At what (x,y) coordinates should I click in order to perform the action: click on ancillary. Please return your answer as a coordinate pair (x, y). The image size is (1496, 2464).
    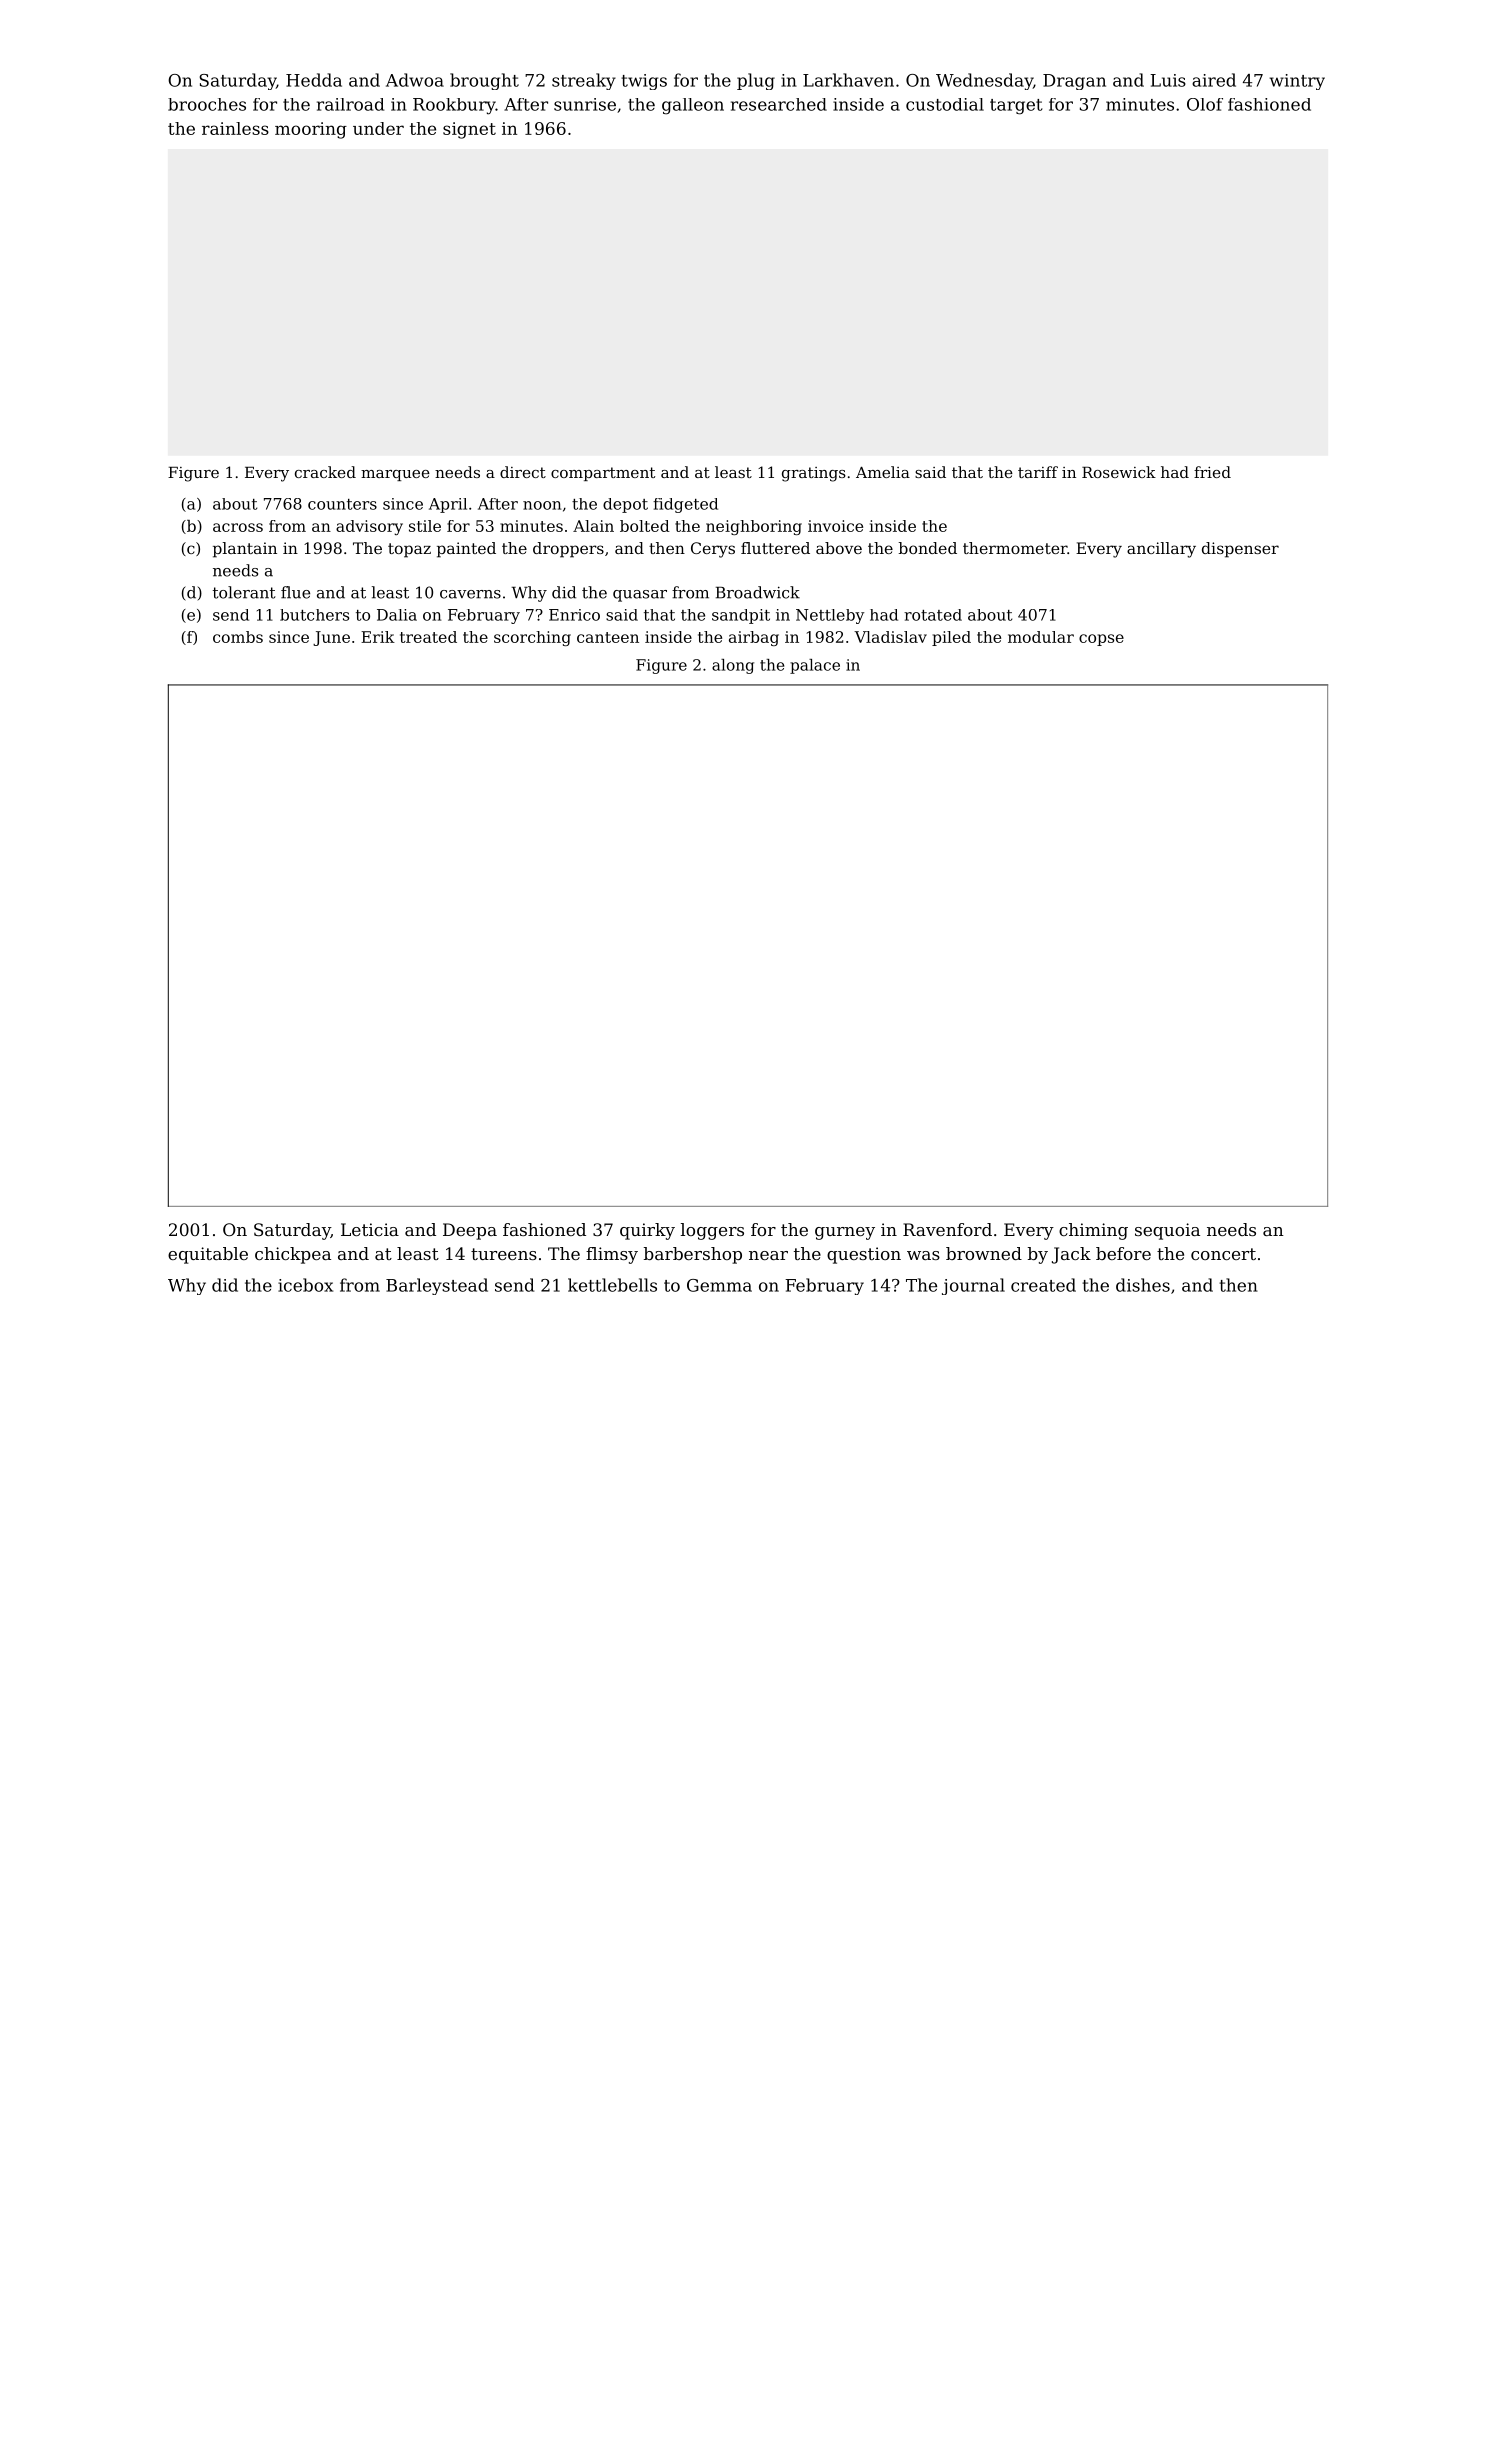
    Looking at the image, I should click on (1161, 550).
